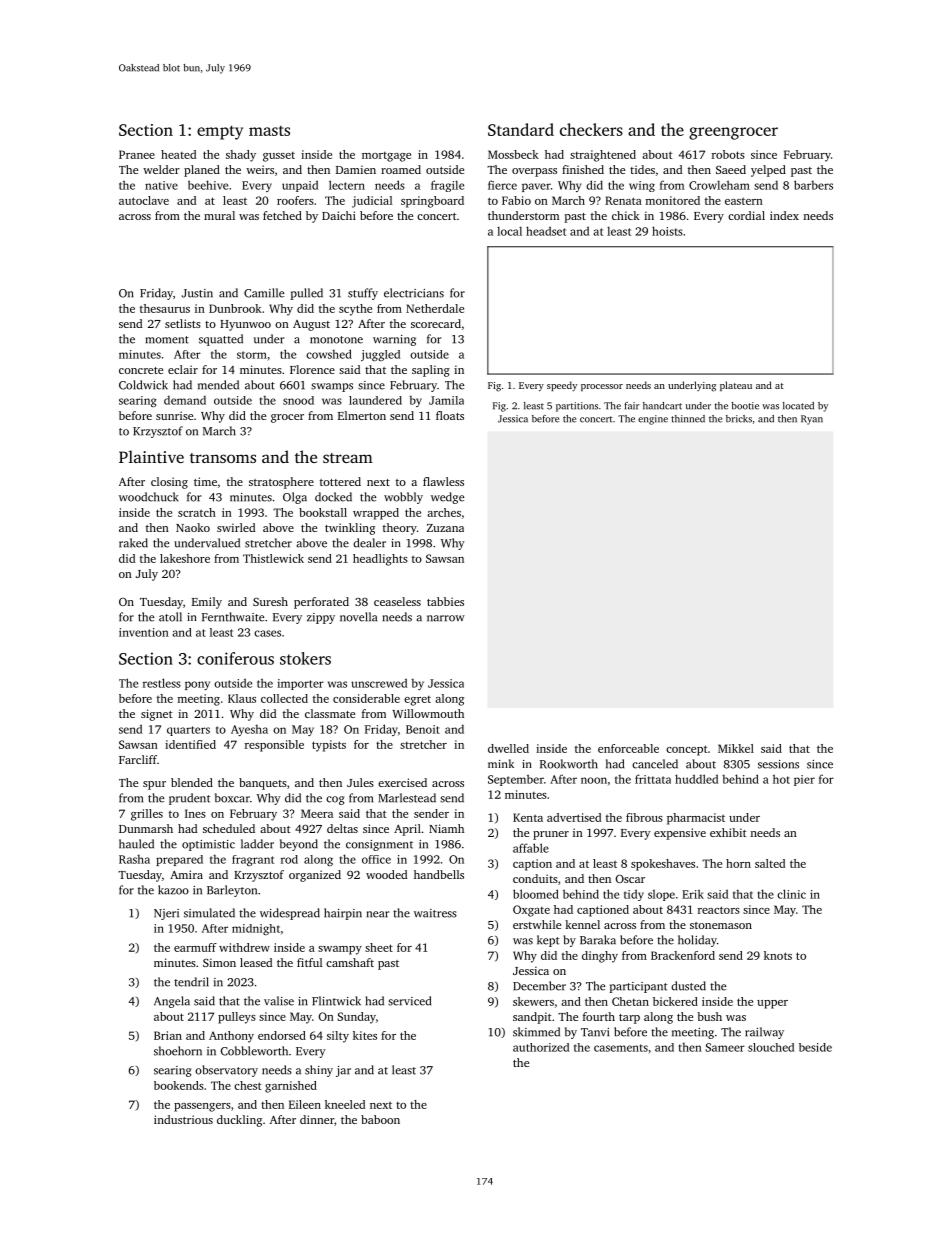 This page has width=952, height=1233. What do you see at coordinates (804, 780) in the page?
I see `pier` at bounding box center [804, 780].
